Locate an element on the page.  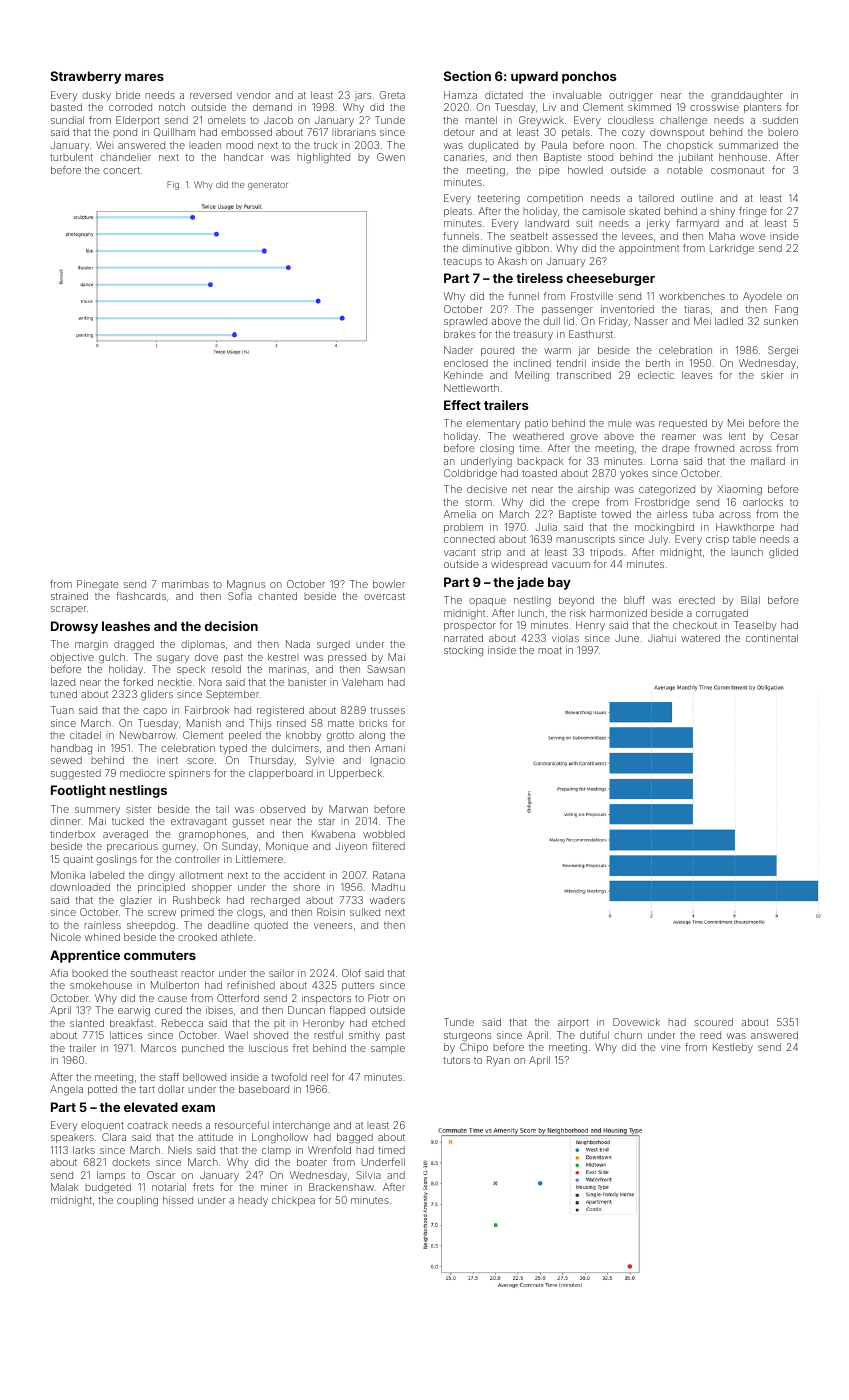
jerky is located at coordinates (658, 224).
